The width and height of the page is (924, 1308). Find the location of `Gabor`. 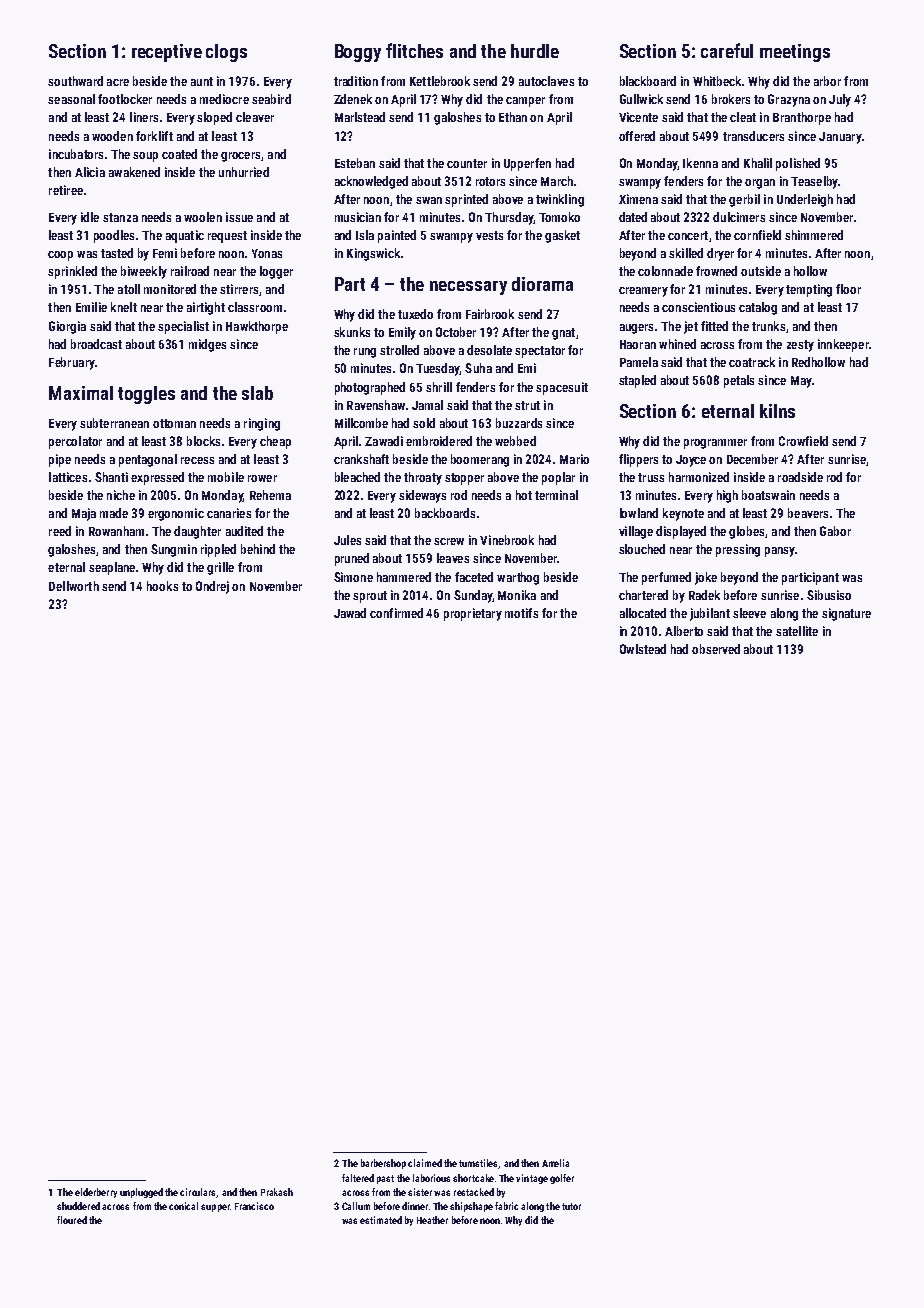

Gabor is located at coordinates (835, 531).
